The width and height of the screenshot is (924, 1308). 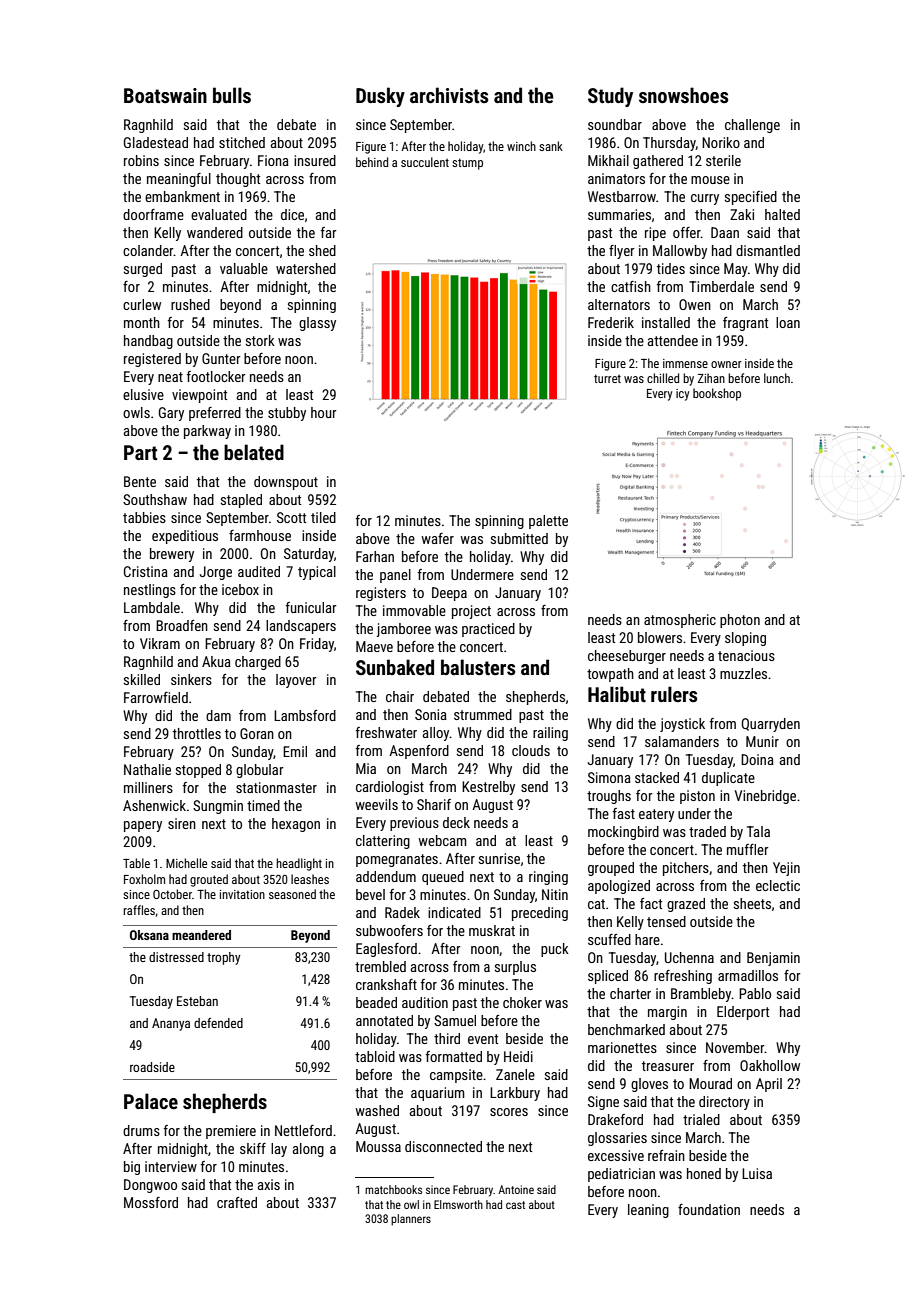 What do you see at coordinates (456, 1076) in the screenshot?
I see `campsite` at bounding box center [456, 1076].
